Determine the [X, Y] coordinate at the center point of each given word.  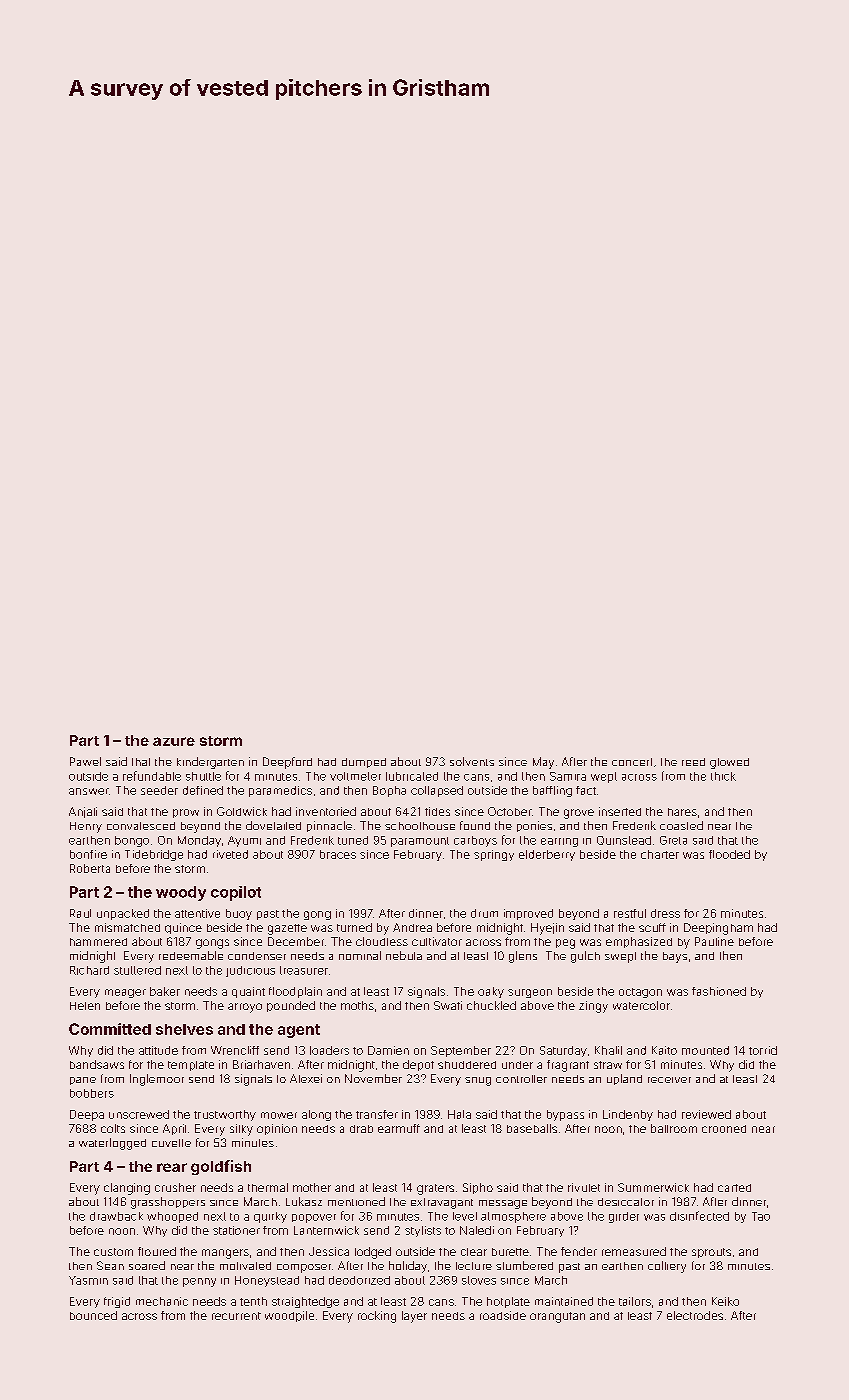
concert [632, 762]
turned [354, 927]
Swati [448, 1005]
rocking [377, 1317]
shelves [184, 1029]
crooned [724, 1129]
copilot [236, 893]
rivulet [584, 1187]
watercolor [641, 1005]
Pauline [714, 941]
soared [147, 1265]
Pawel [85, 761]
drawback [116, 1216]
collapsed [437, 791]
